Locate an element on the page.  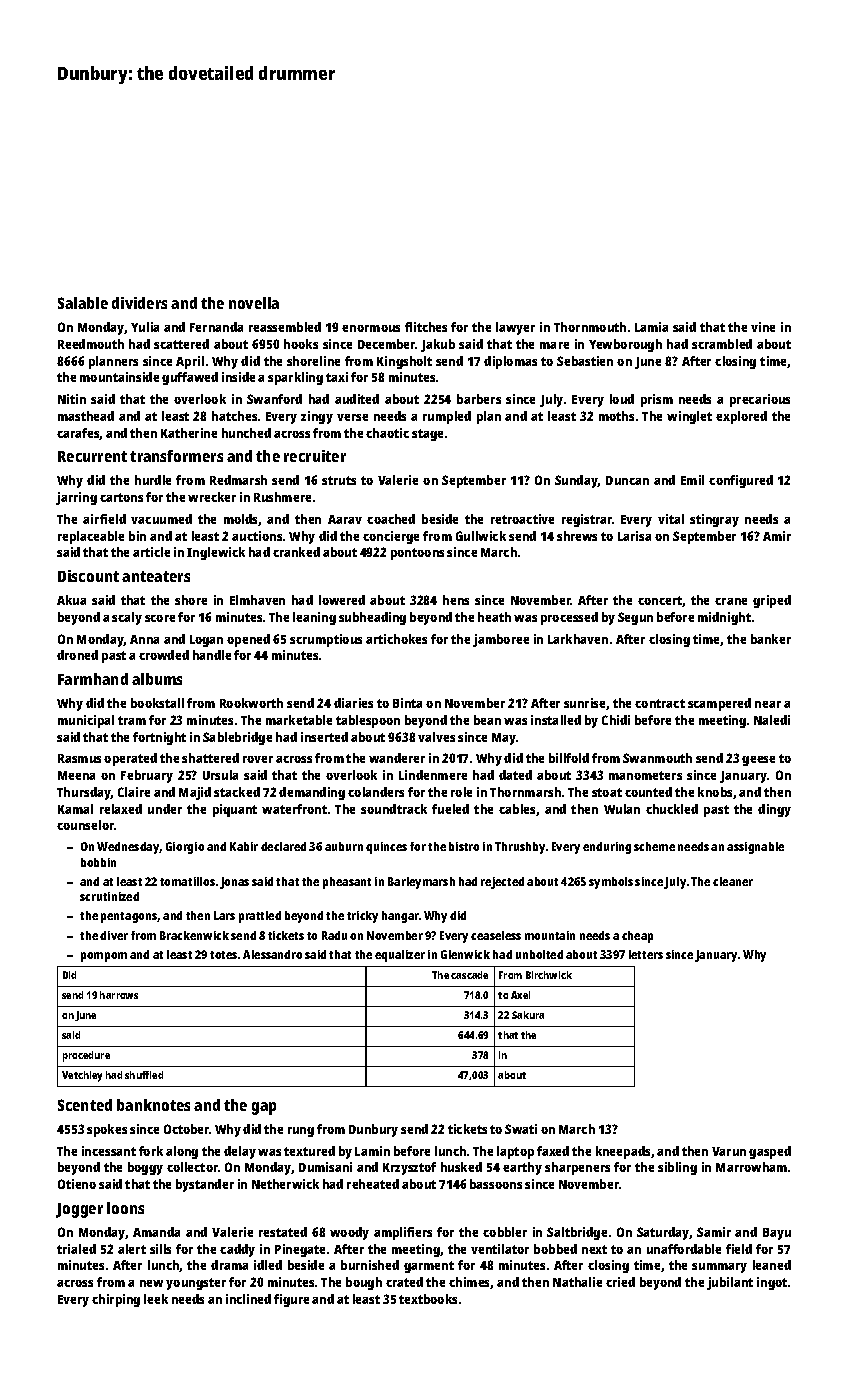
shuffled is located at coordinates (144, 1075).
